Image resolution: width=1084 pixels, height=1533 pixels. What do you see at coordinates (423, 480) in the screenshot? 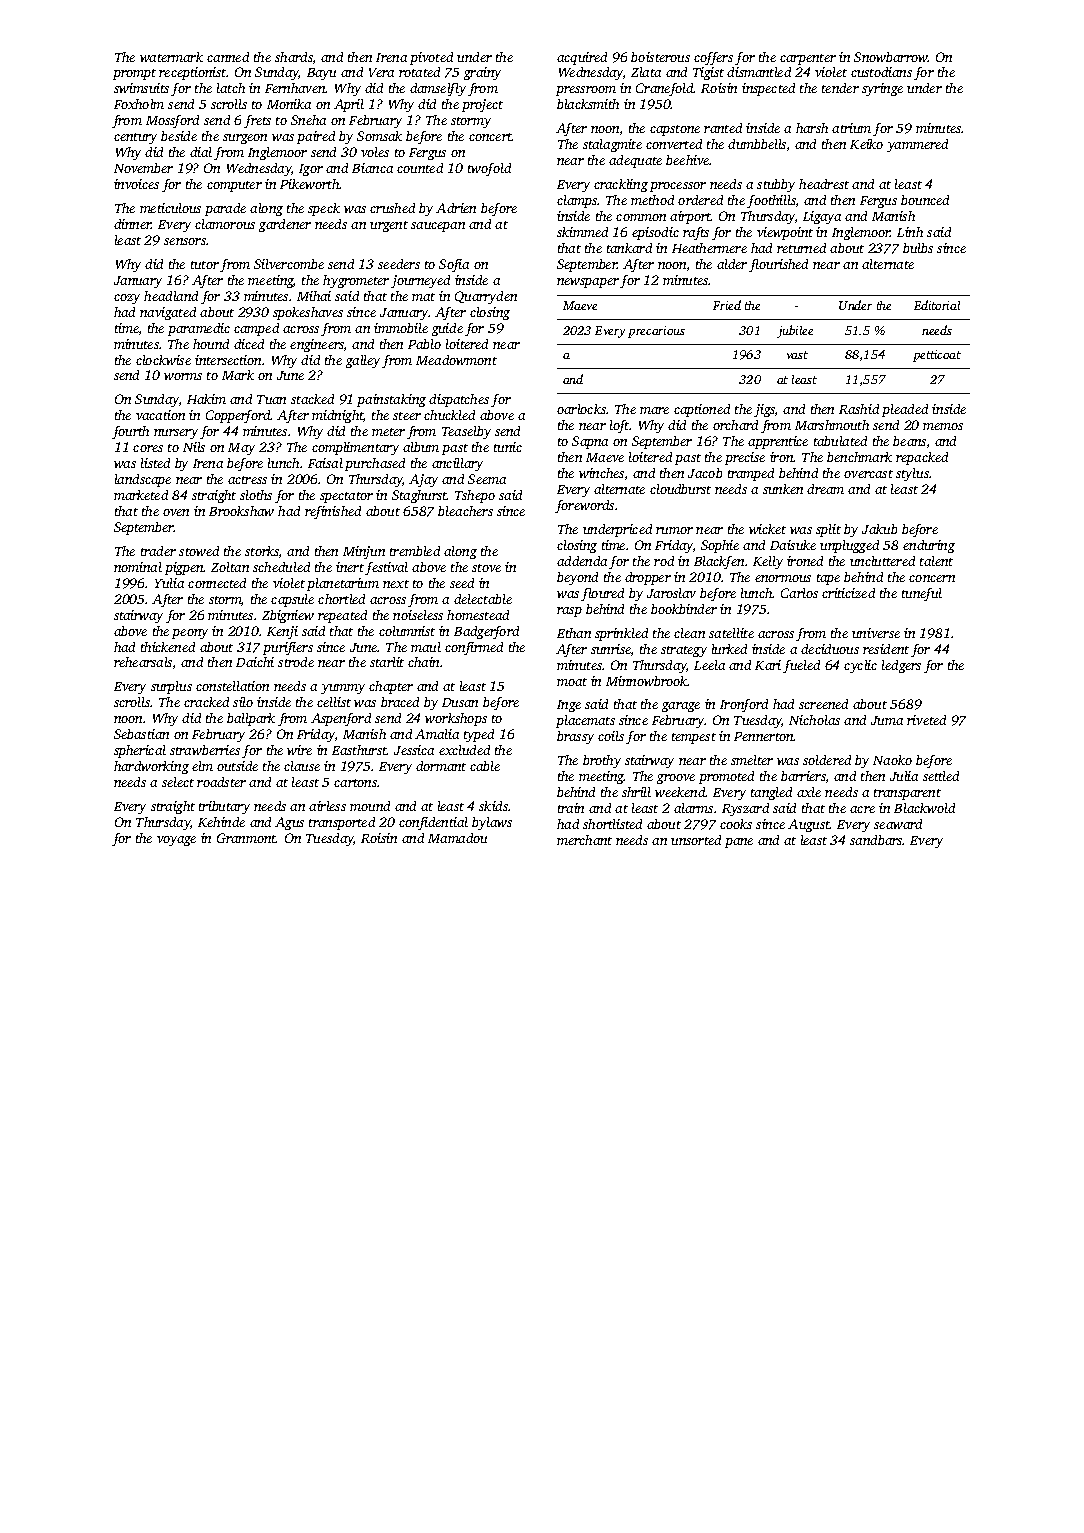
I see `Ajay` at bounding box center [423, 480].
